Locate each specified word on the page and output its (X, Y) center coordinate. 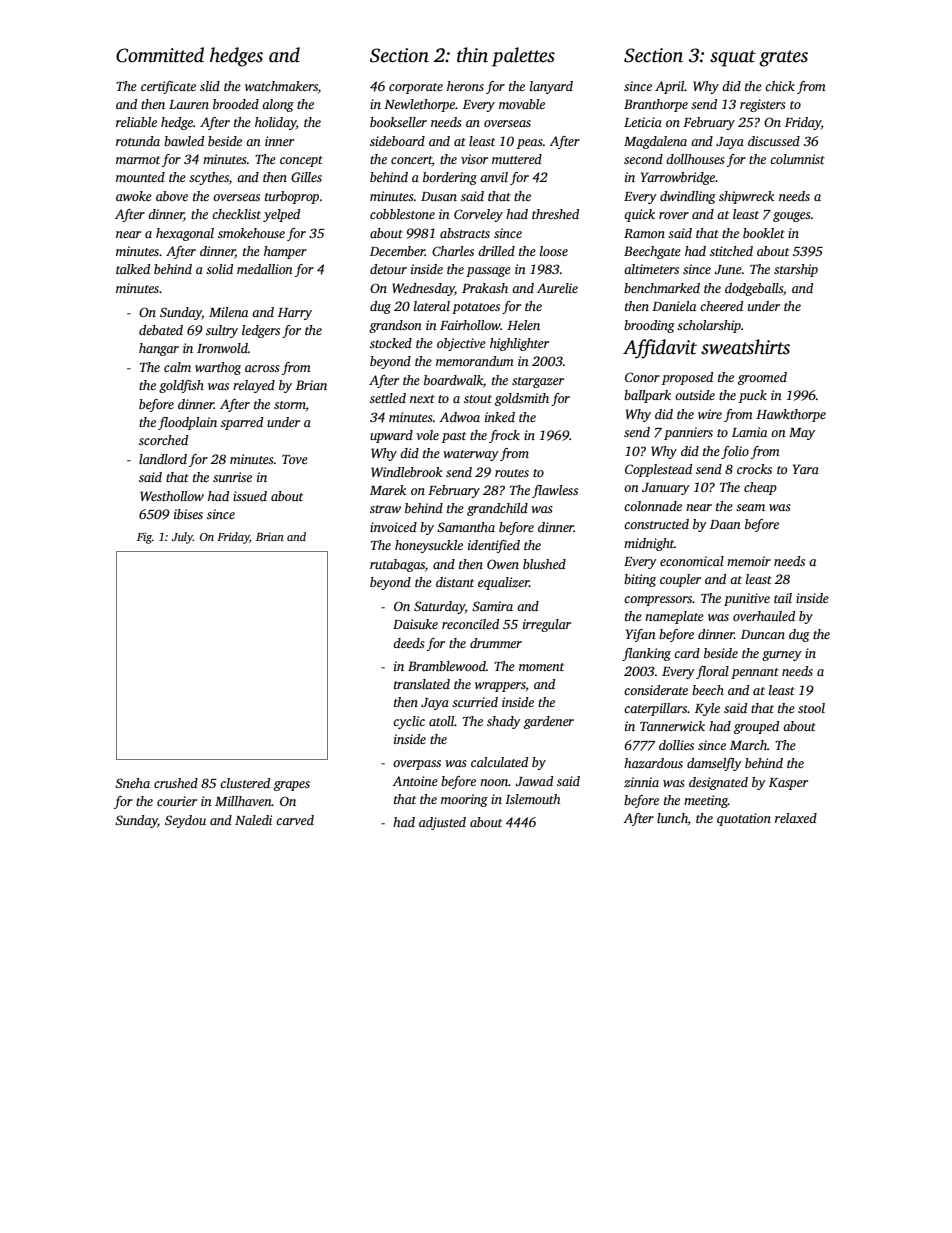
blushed (544, 564)
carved (295, 820)
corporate (416, 88)
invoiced (393, 527)
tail (783, 598)
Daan (725, 524)
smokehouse (251, 233)
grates (783, 58)
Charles (453, 251)
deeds (409, 643)
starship (796, 270)
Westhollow (172, 496)
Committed (160, 55)
